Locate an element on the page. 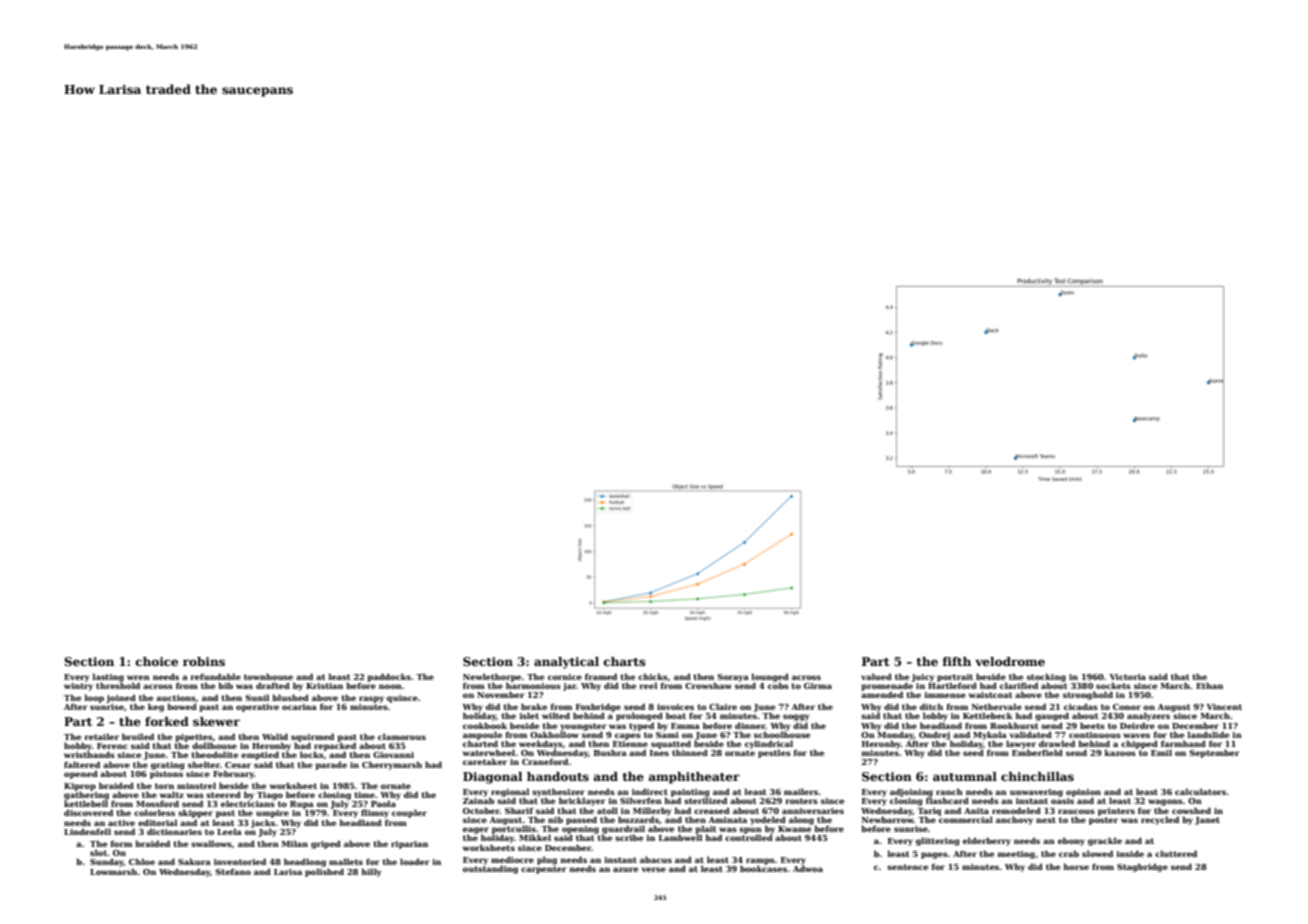  squirmed is located at coordinates (312, 737).
